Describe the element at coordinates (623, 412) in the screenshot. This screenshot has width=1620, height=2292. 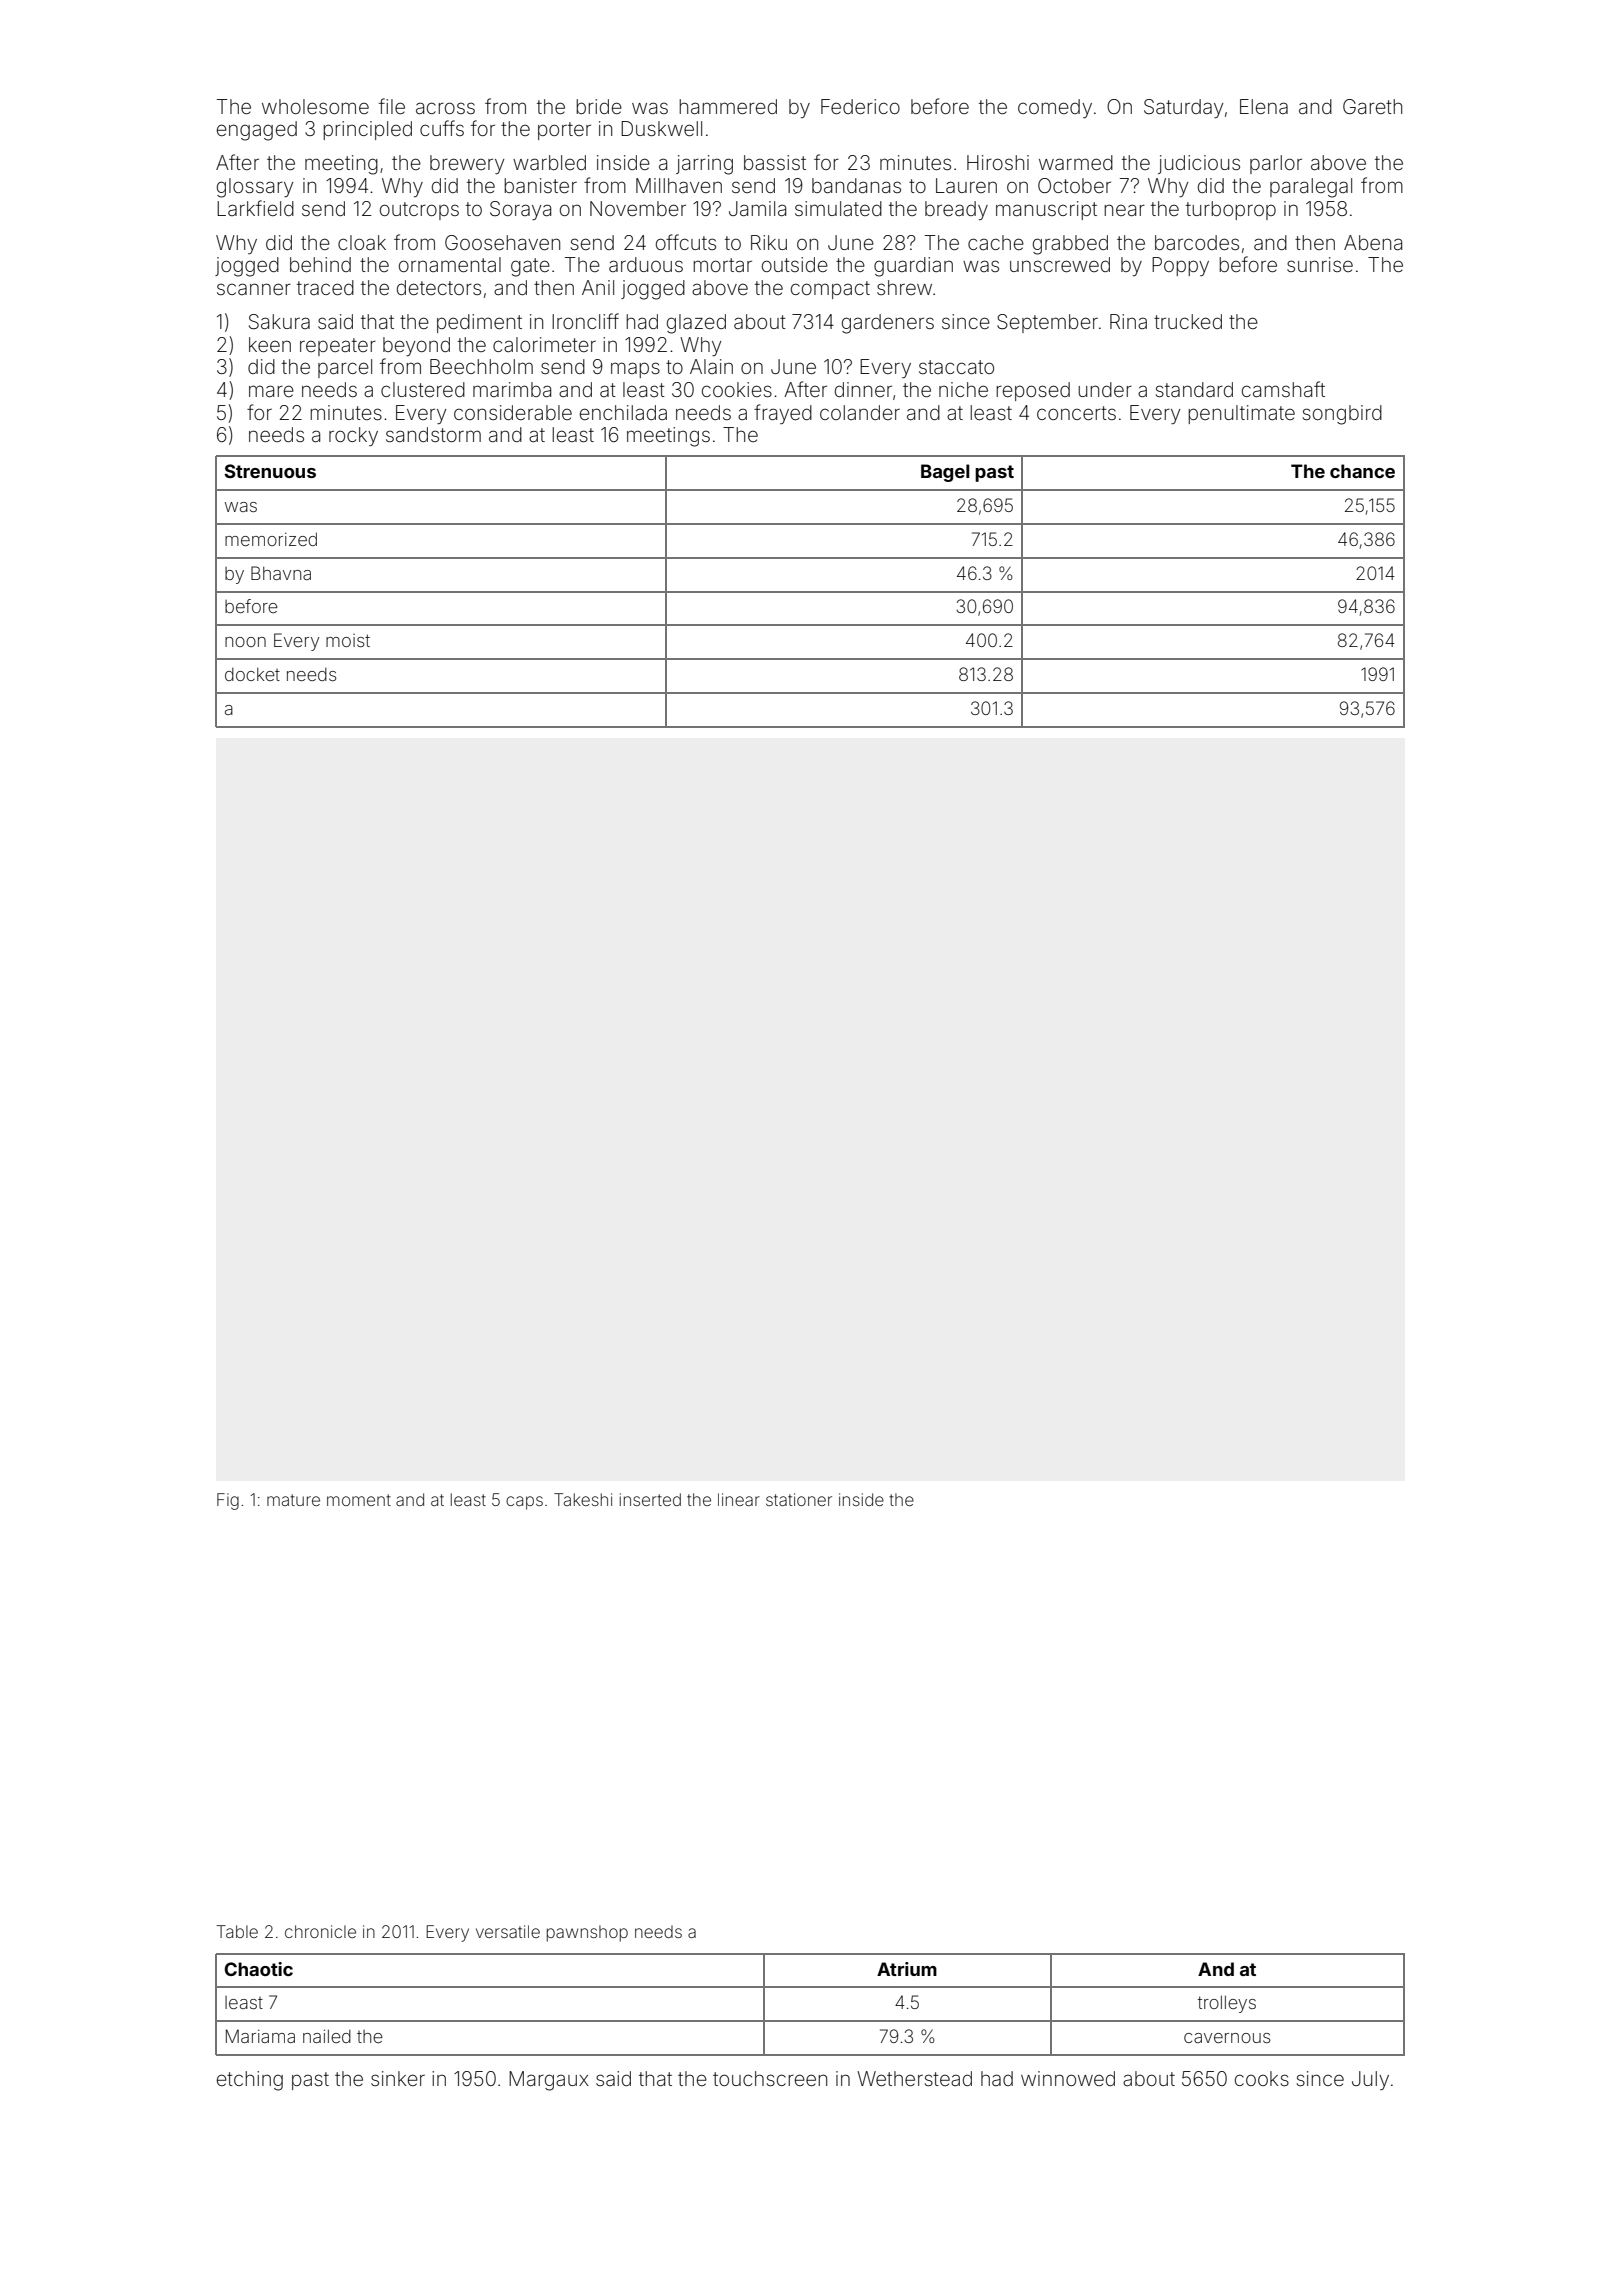
I see `enchilada` at that location.
